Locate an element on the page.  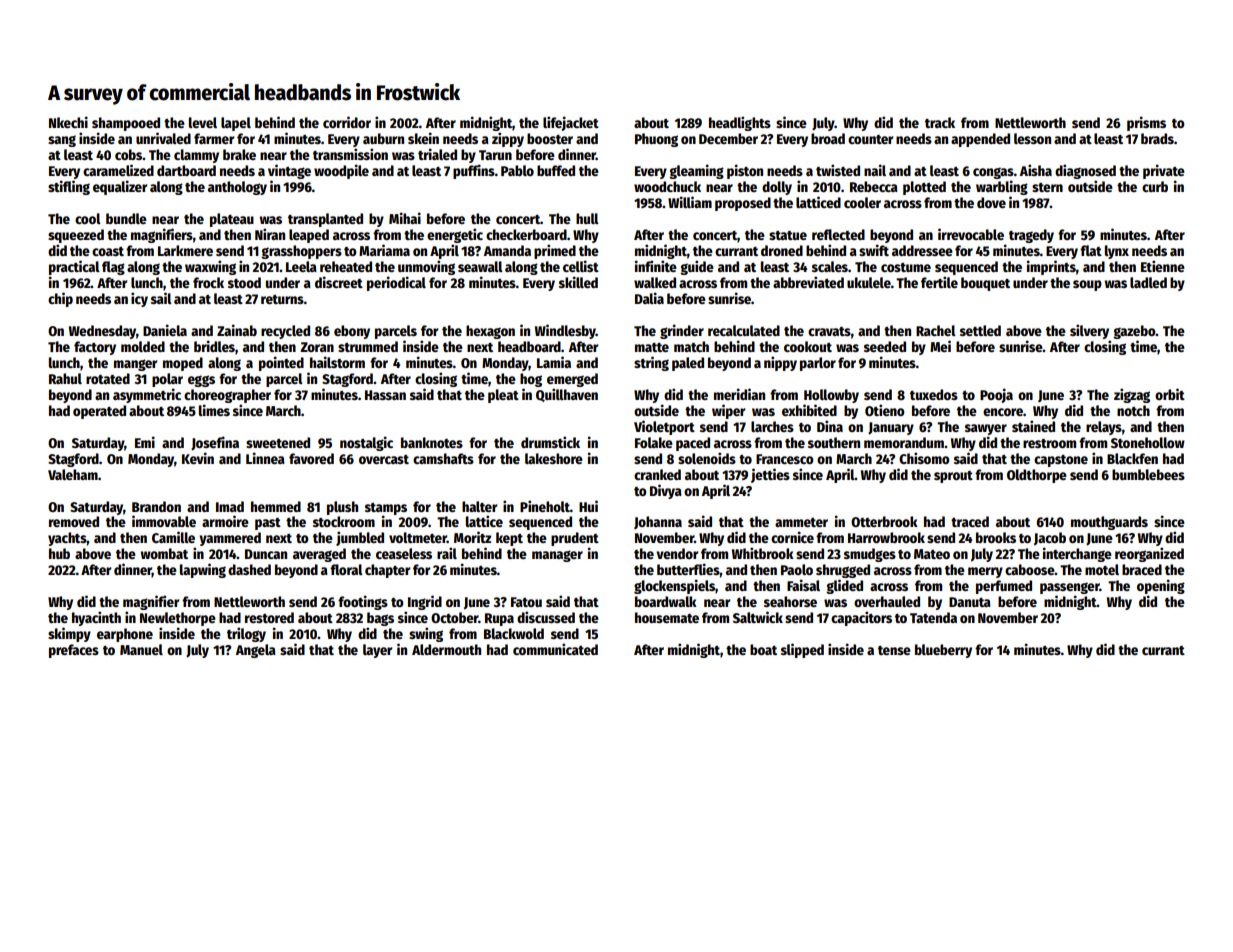
gleaming is located at coordinates (696, 171).
